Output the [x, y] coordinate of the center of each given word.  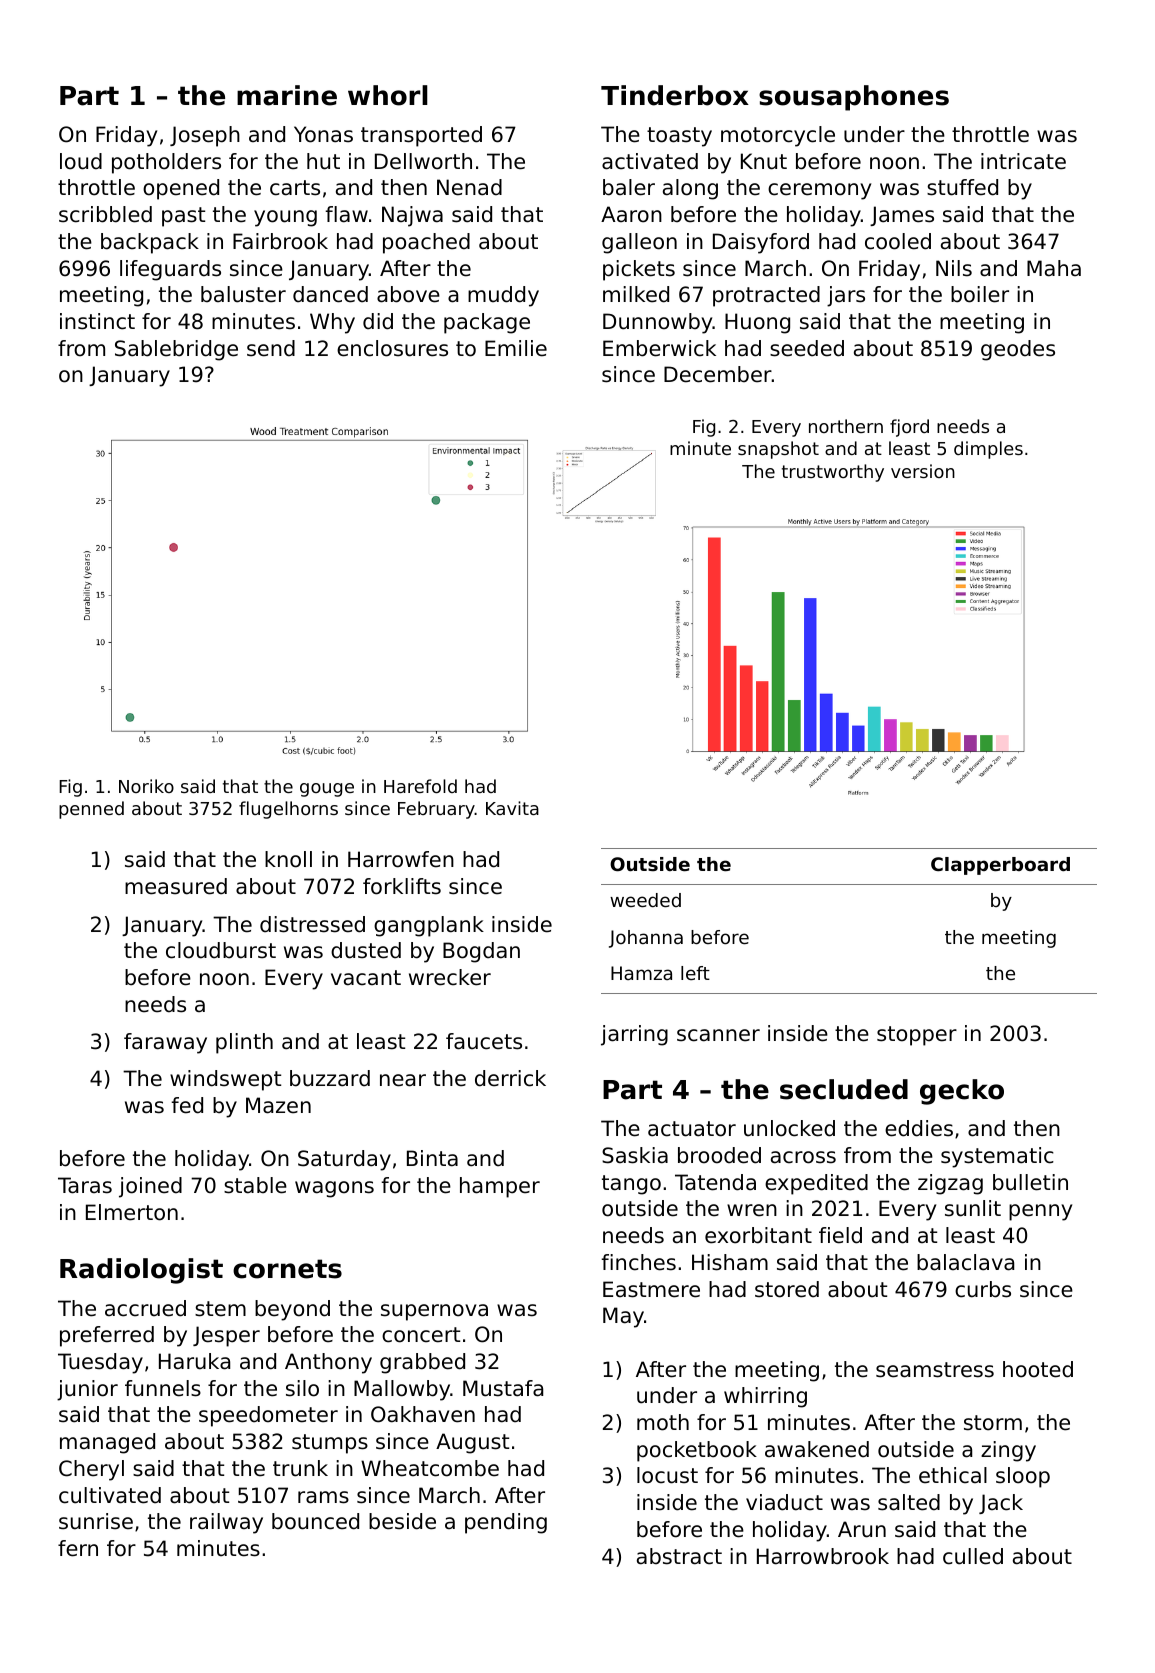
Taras [85, 1185]
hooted [1038, 1369]
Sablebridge [176, 350]
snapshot [778, 450]
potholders [166, 163]
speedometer [268, 1416]
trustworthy [833, 473]
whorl [388, 95]
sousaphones [854, 98]
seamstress [935, 1370]
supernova [434, 1312]
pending [506, 1523]
